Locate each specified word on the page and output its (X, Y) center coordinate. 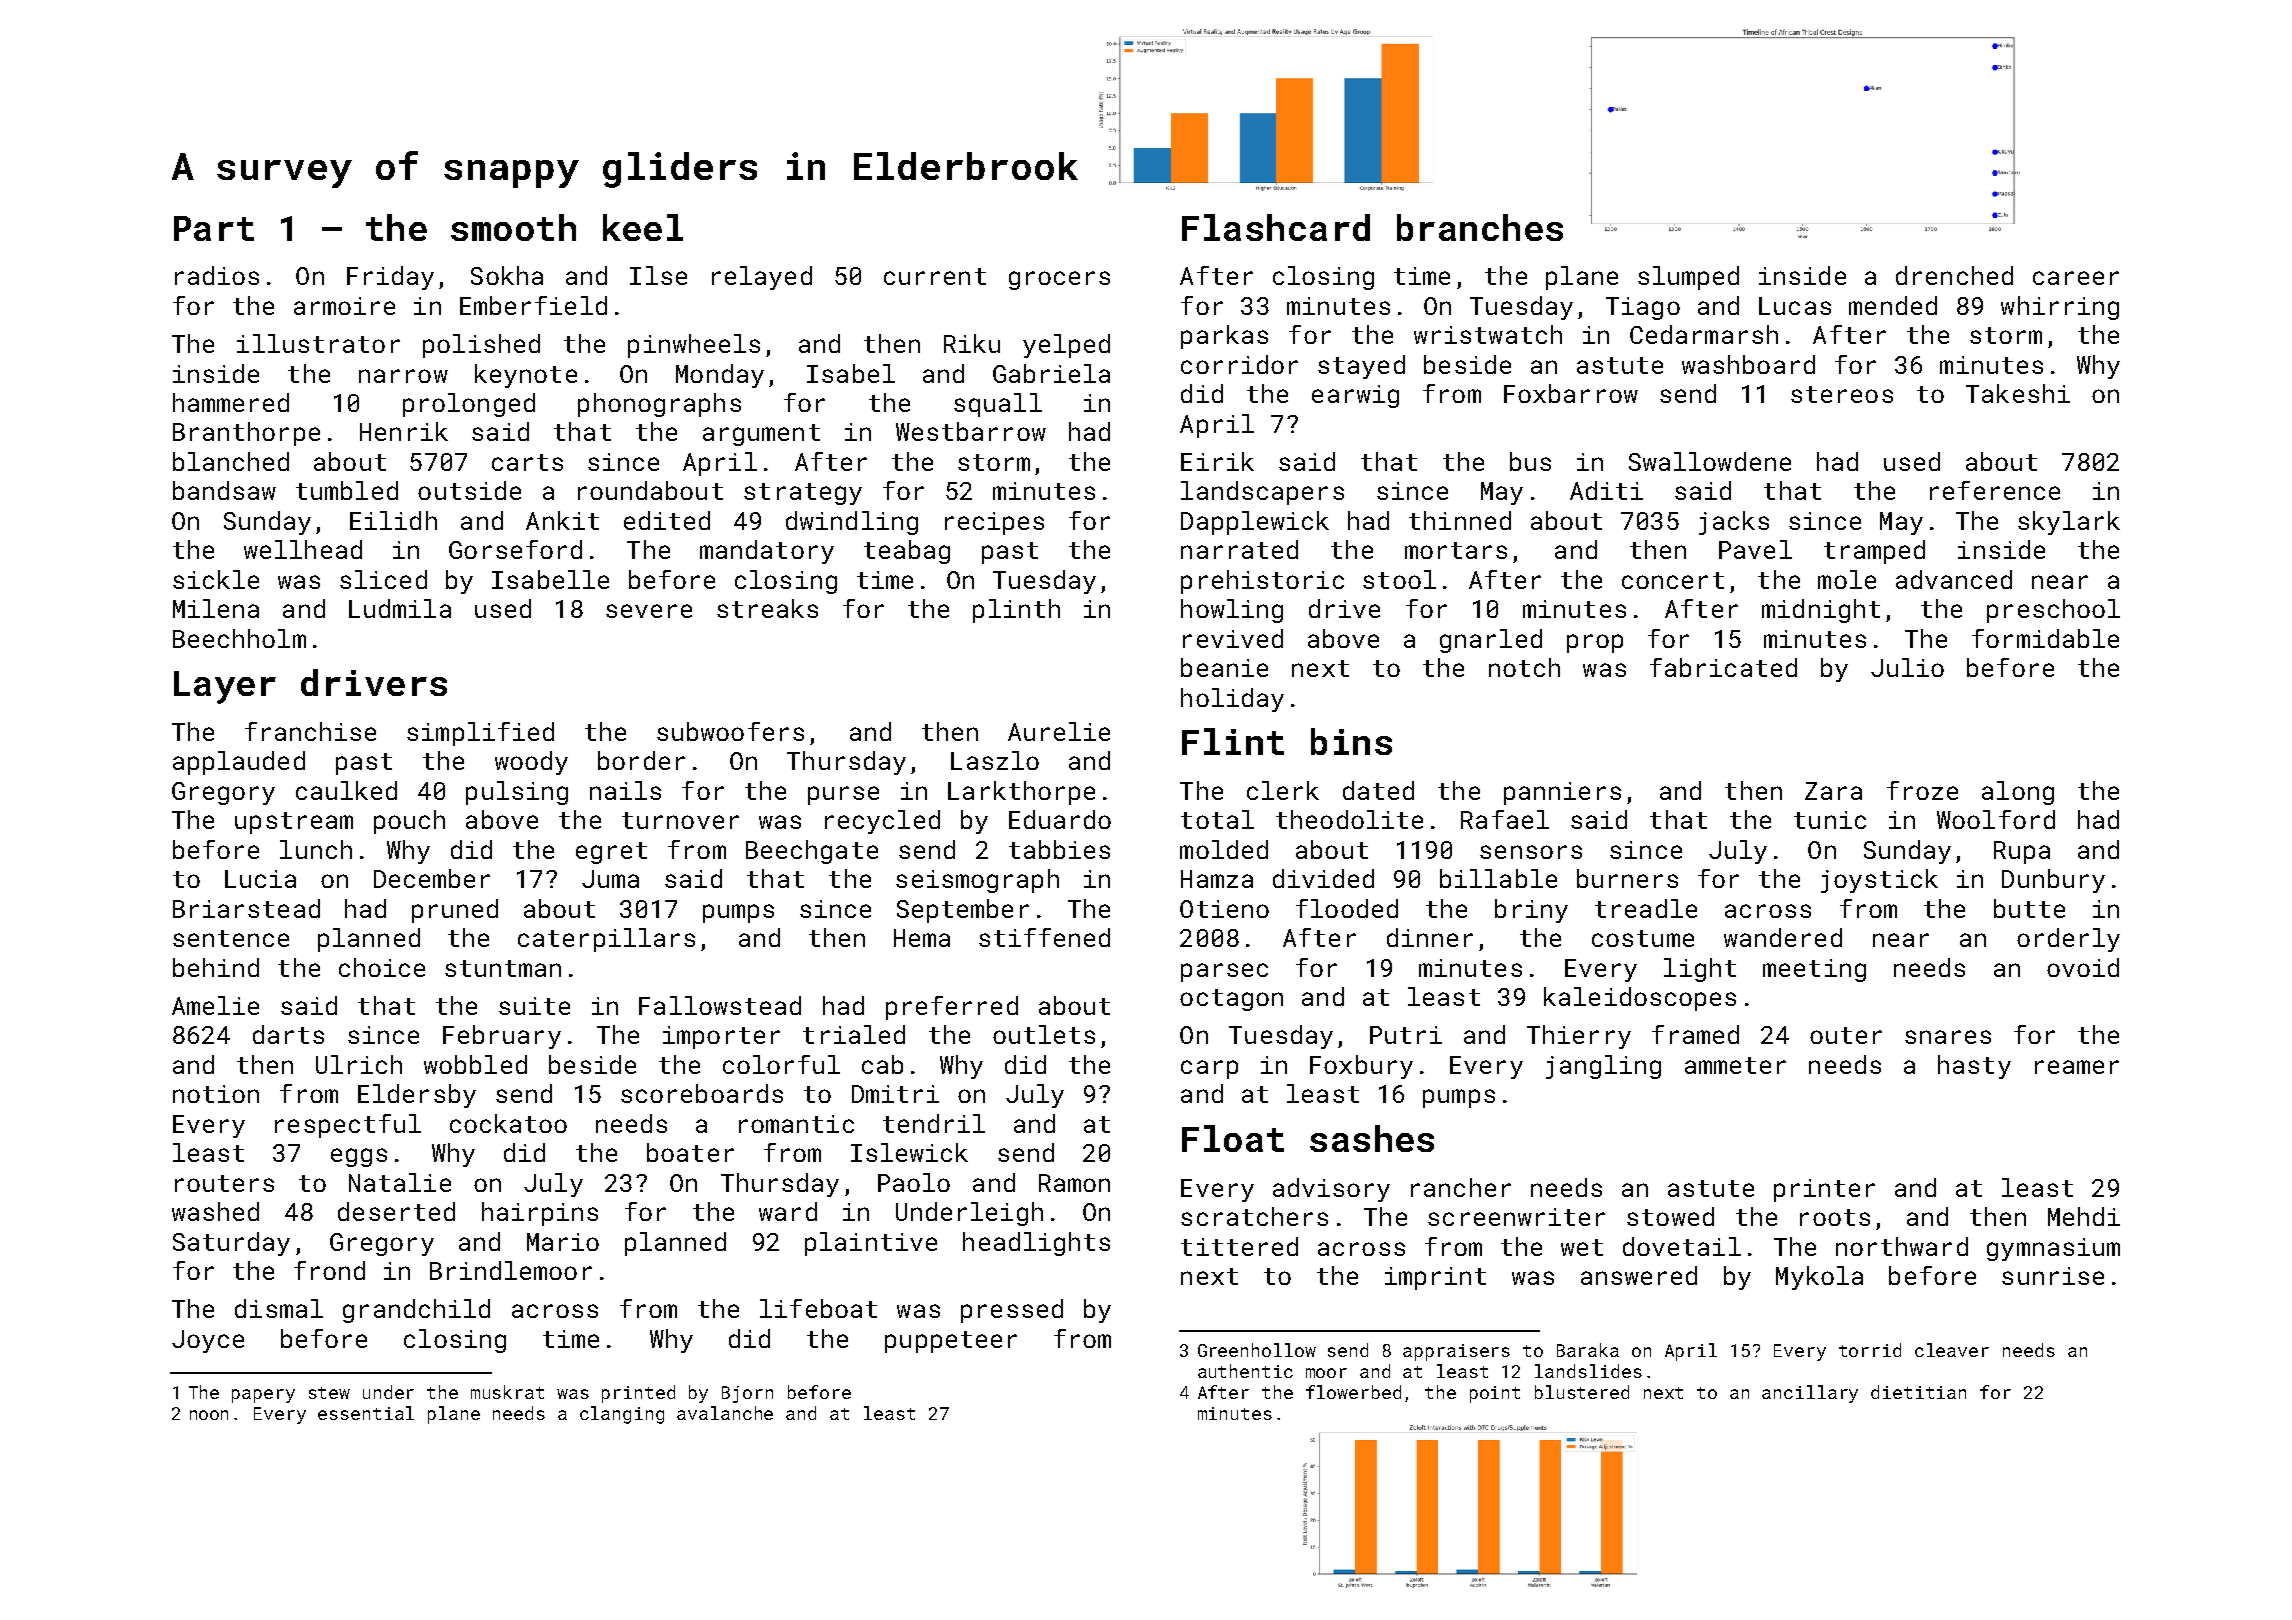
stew (329, 1393)
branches (1480, 227)
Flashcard (1276, 227)
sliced (383, 579)
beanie (1224, 667)
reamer (2077, 1067)
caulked (346, 790)
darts (288, 1034)
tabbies (1059, 849)
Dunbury (2053, 881)
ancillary (1810, 1394)
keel (643, 227)
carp (1209, 1069)
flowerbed (1353, 1392)
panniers (1562, 793)
